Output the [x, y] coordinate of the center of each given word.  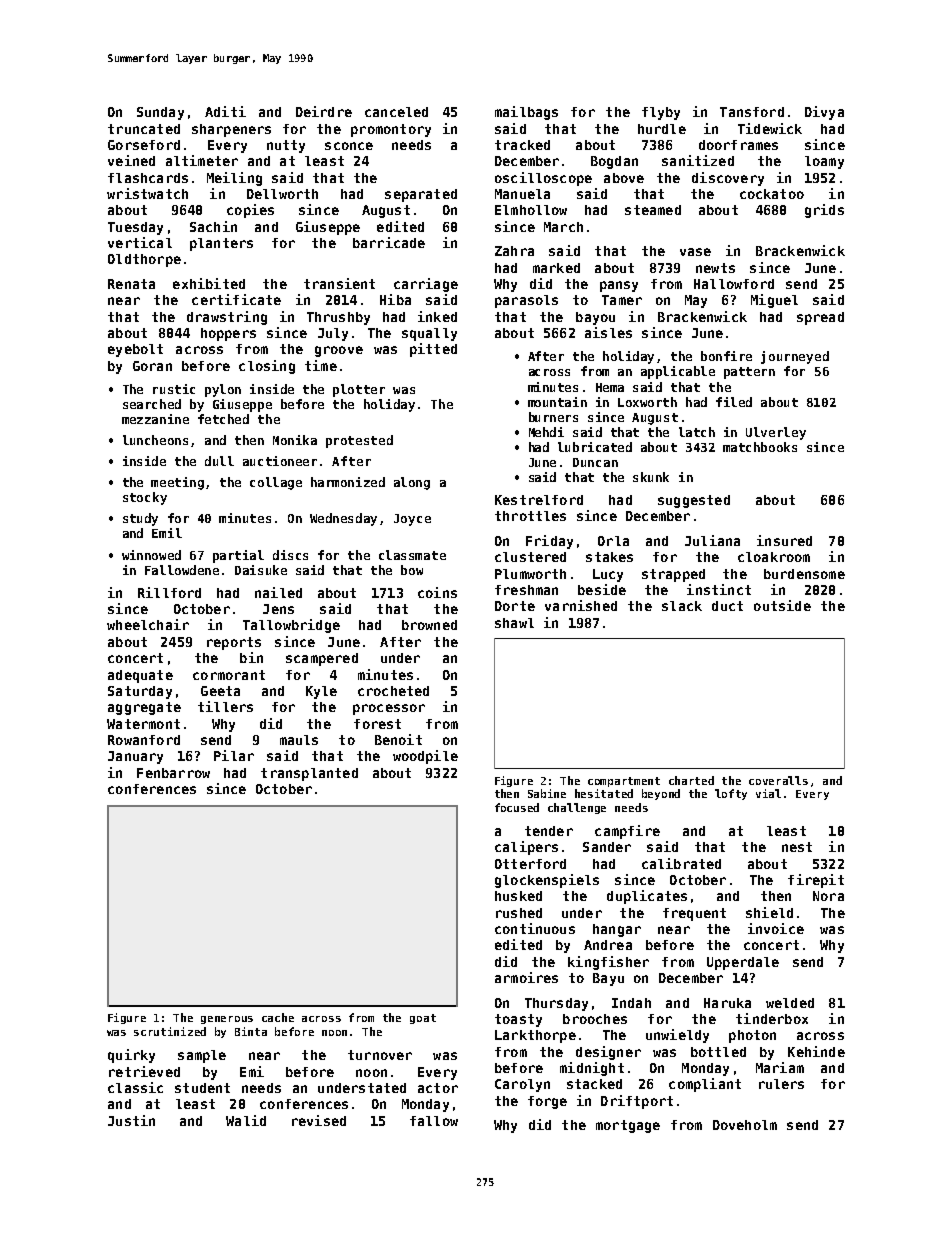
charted [691, 780]
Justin [131, 1120]
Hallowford [734, 284]
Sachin [213, 226]
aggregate [144, 708]
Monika [295, 440]
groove [339, 351]
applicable [678, 372]
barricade [389, 242]
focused [517, 807]
